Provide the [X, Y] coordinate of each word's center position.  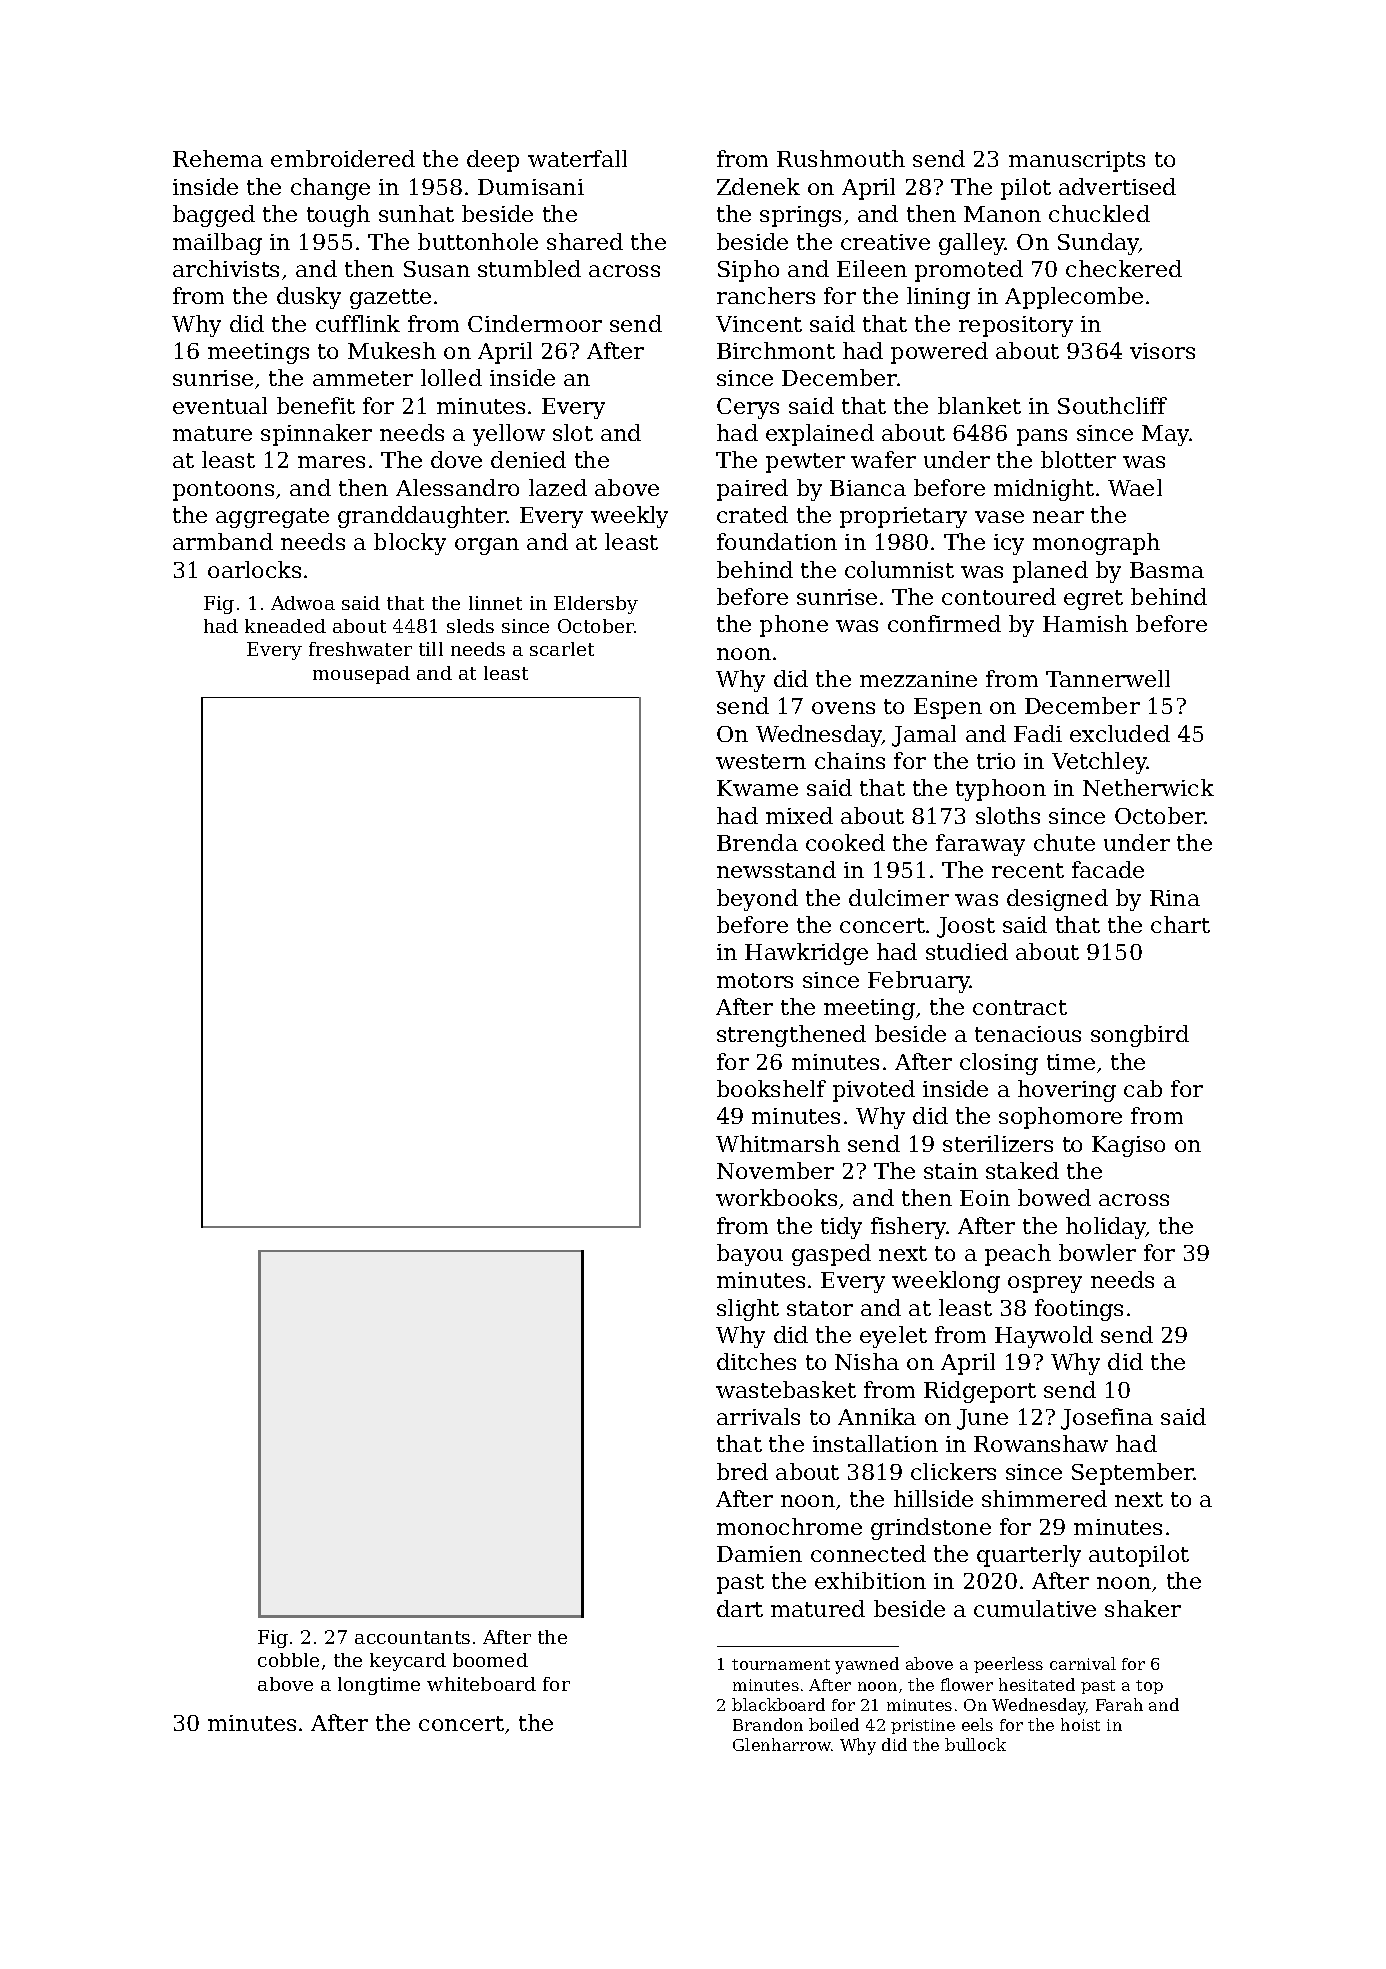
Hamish [1085, 623]
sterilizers [998, 1143]
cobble [288, 1660]
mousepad [361, 675]
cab [1143, 1088]
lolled [451, 377]
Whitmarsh [778, 1143]
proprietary [903, 517]
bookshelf [771, 1088]
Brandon [768, 1724]
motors [755, 980]
